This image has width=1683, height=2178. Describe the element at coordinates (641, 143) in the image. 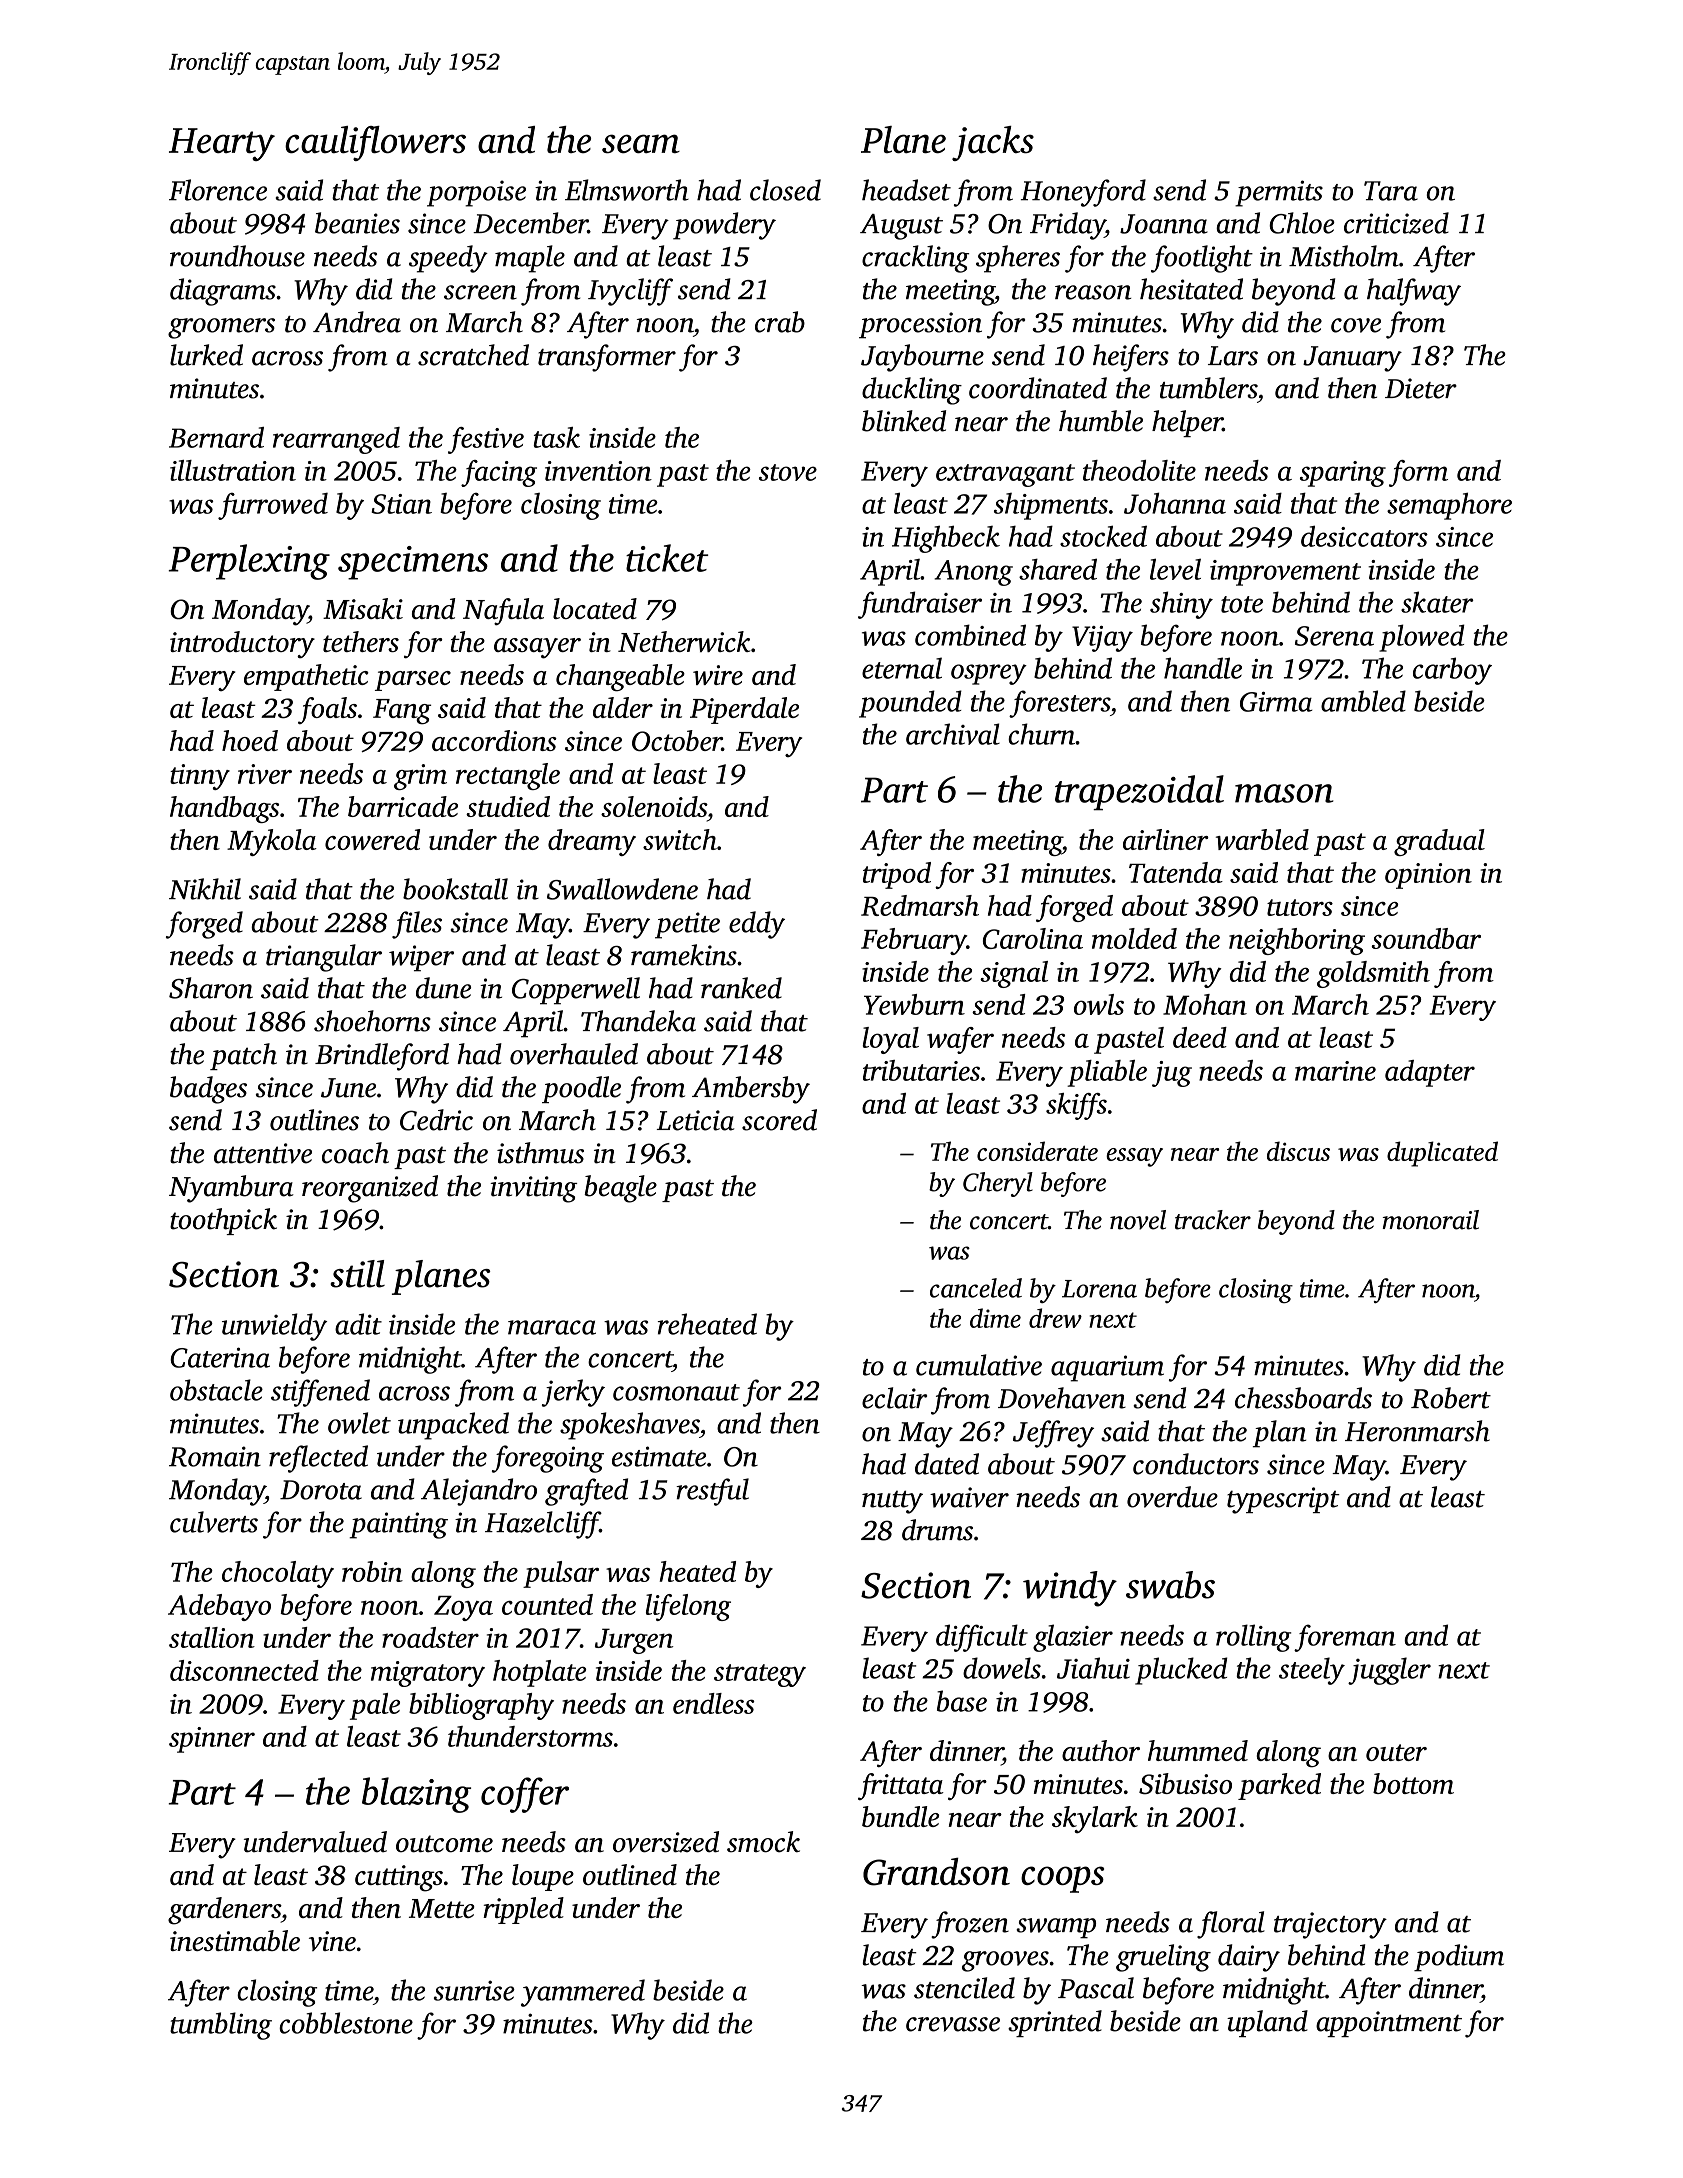

I see `seam` at that location.
